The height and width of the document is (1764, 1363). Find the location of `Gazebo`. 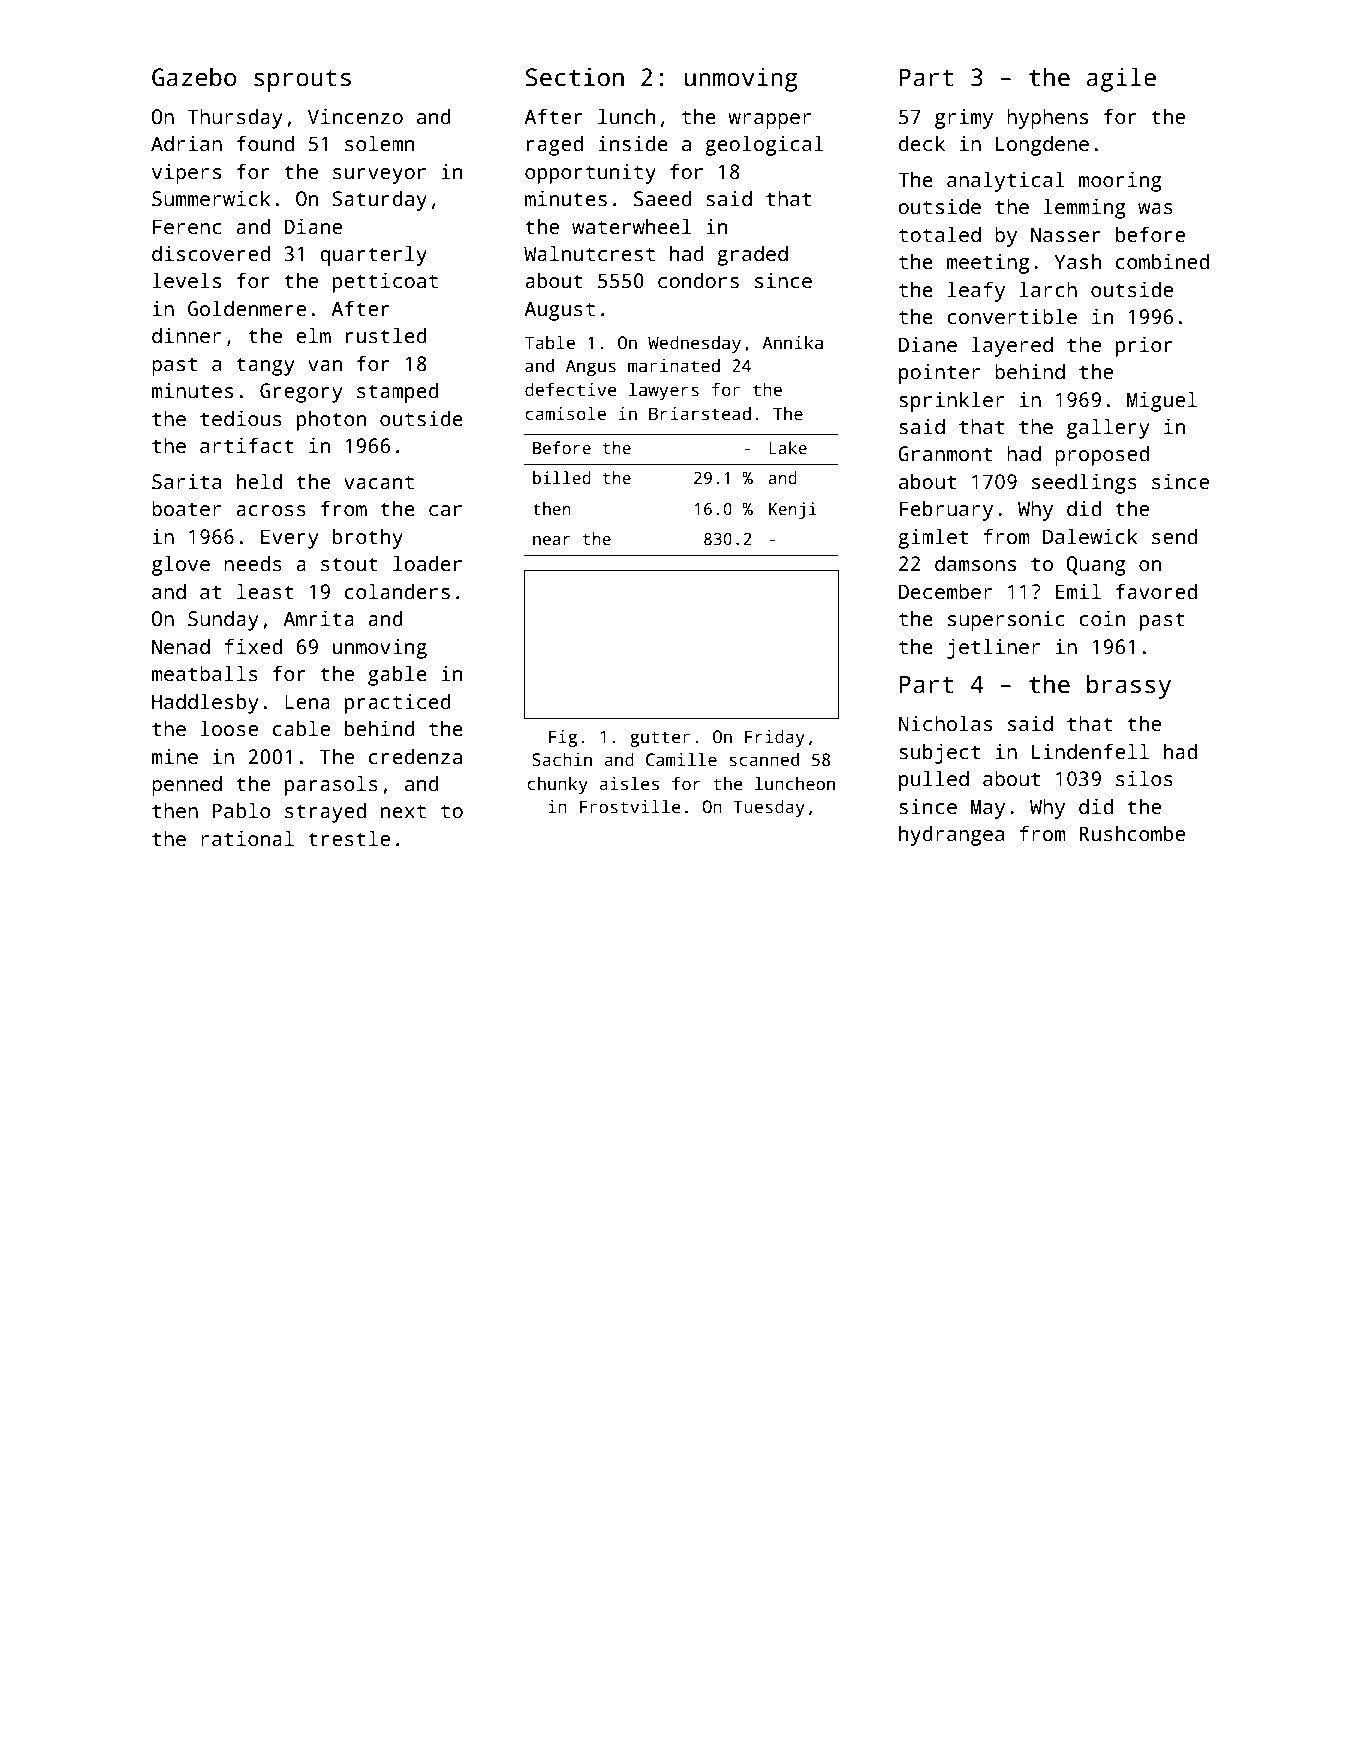

Gazebo is located at coordinates (194, 77).
